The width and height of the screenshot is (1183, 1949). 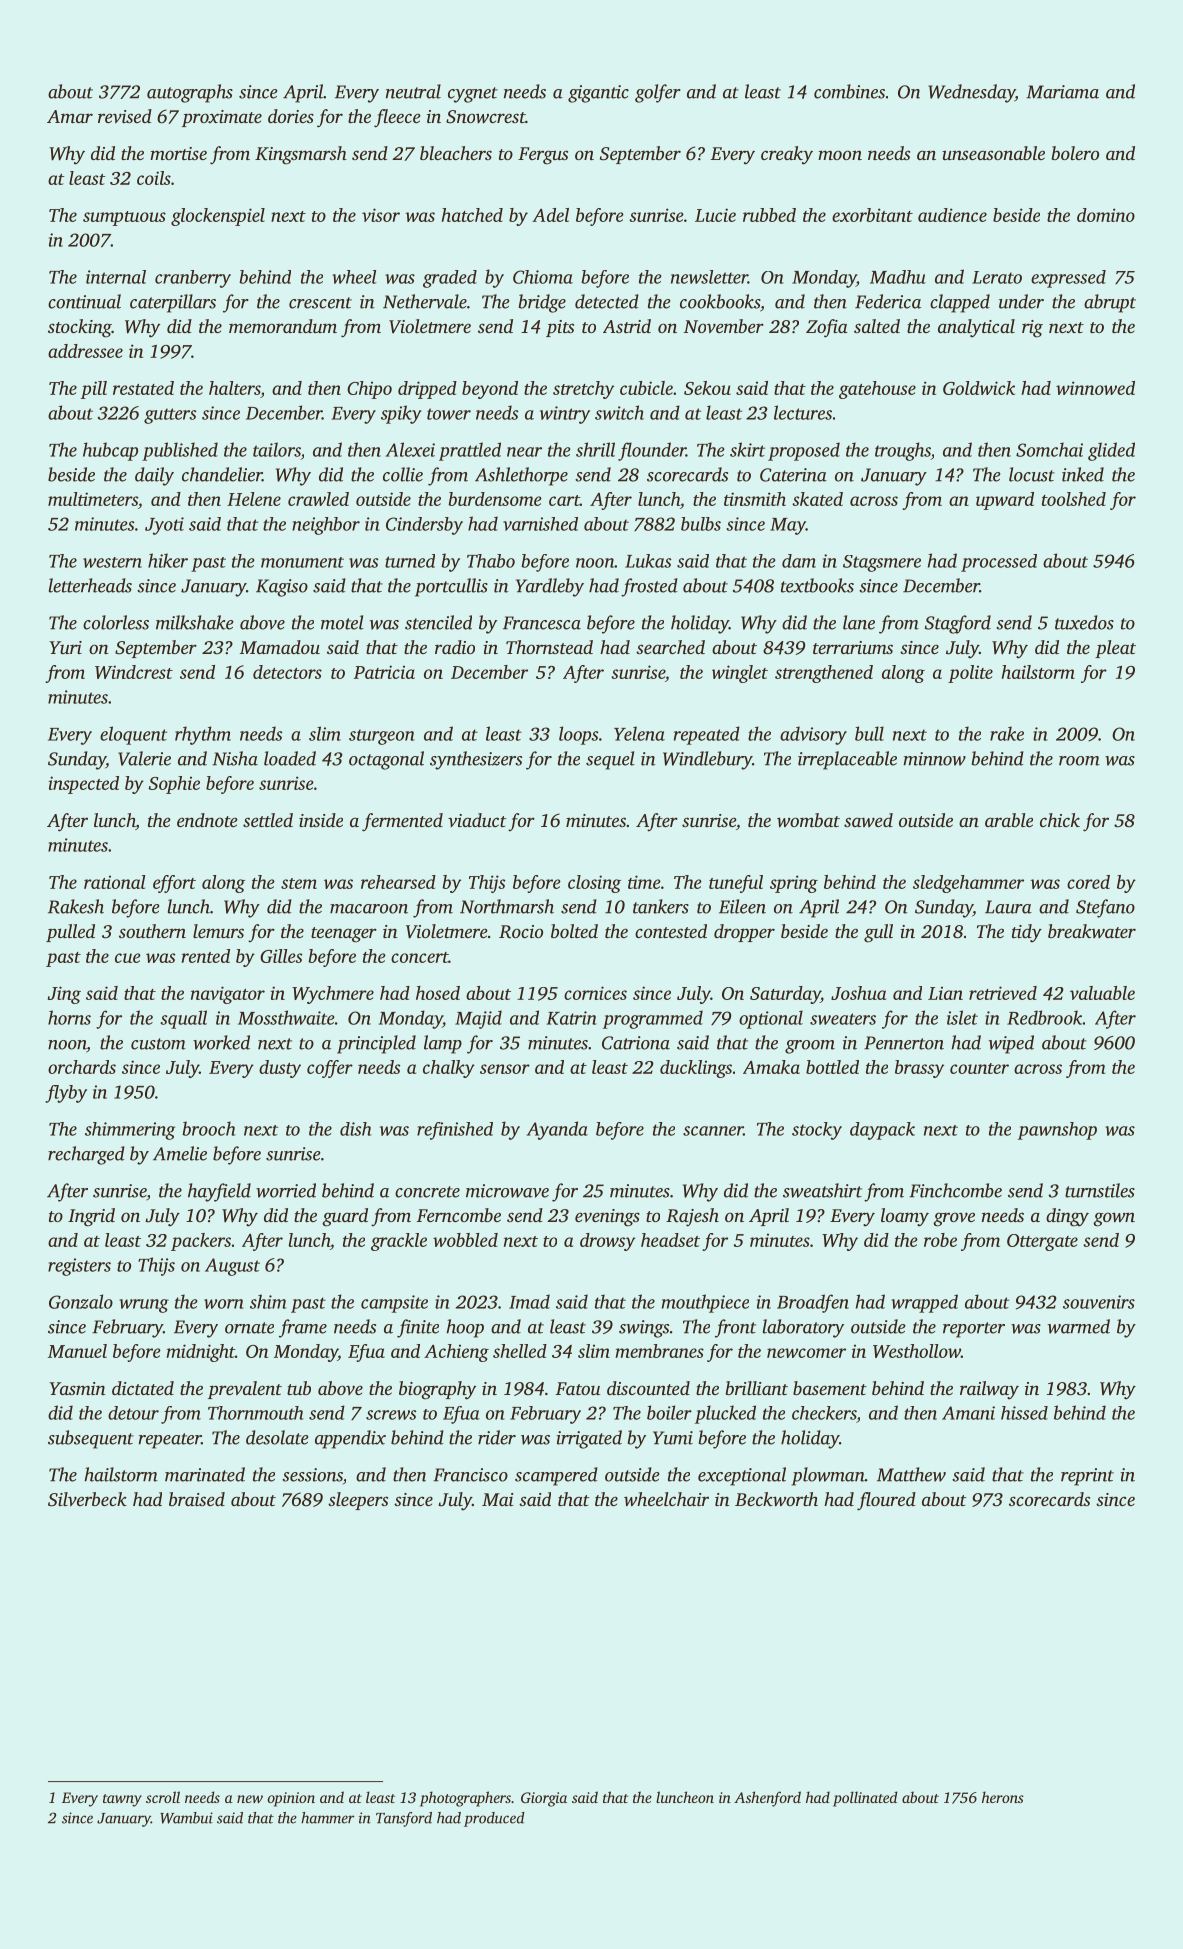 I want to click on Mariama, so click(x=1062, y=92).
